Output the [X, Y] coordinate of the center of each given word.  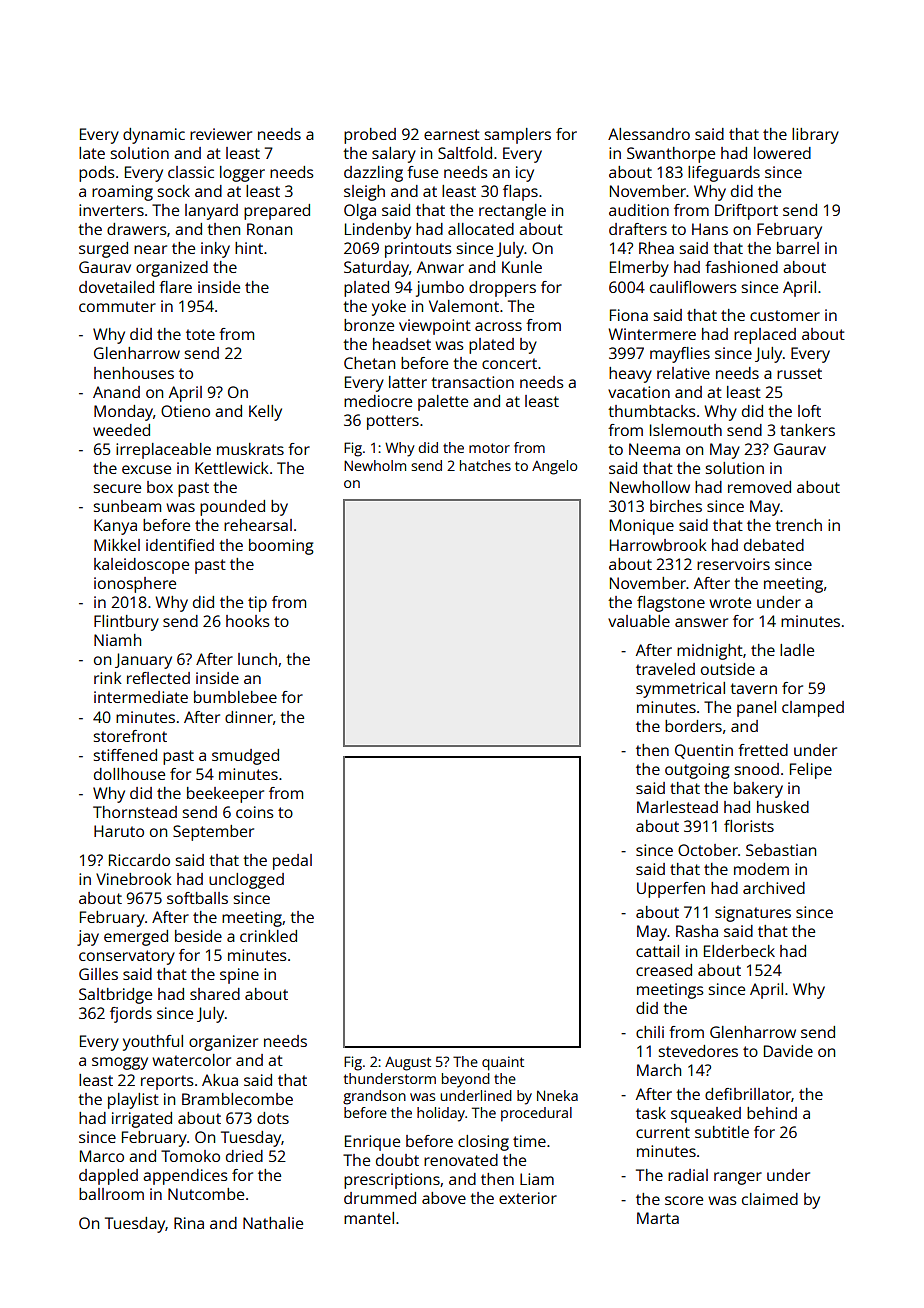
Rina [189, 1223]
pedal [292, 862]
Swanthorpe [671, 155]
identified [180, 545]
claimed [770, 1199]
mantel [369, 1218]
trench [798, 525]
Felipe [811, 771]
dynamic [154, 136]
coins [255, 812]
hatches [485, 465]
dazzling [373, 174]
